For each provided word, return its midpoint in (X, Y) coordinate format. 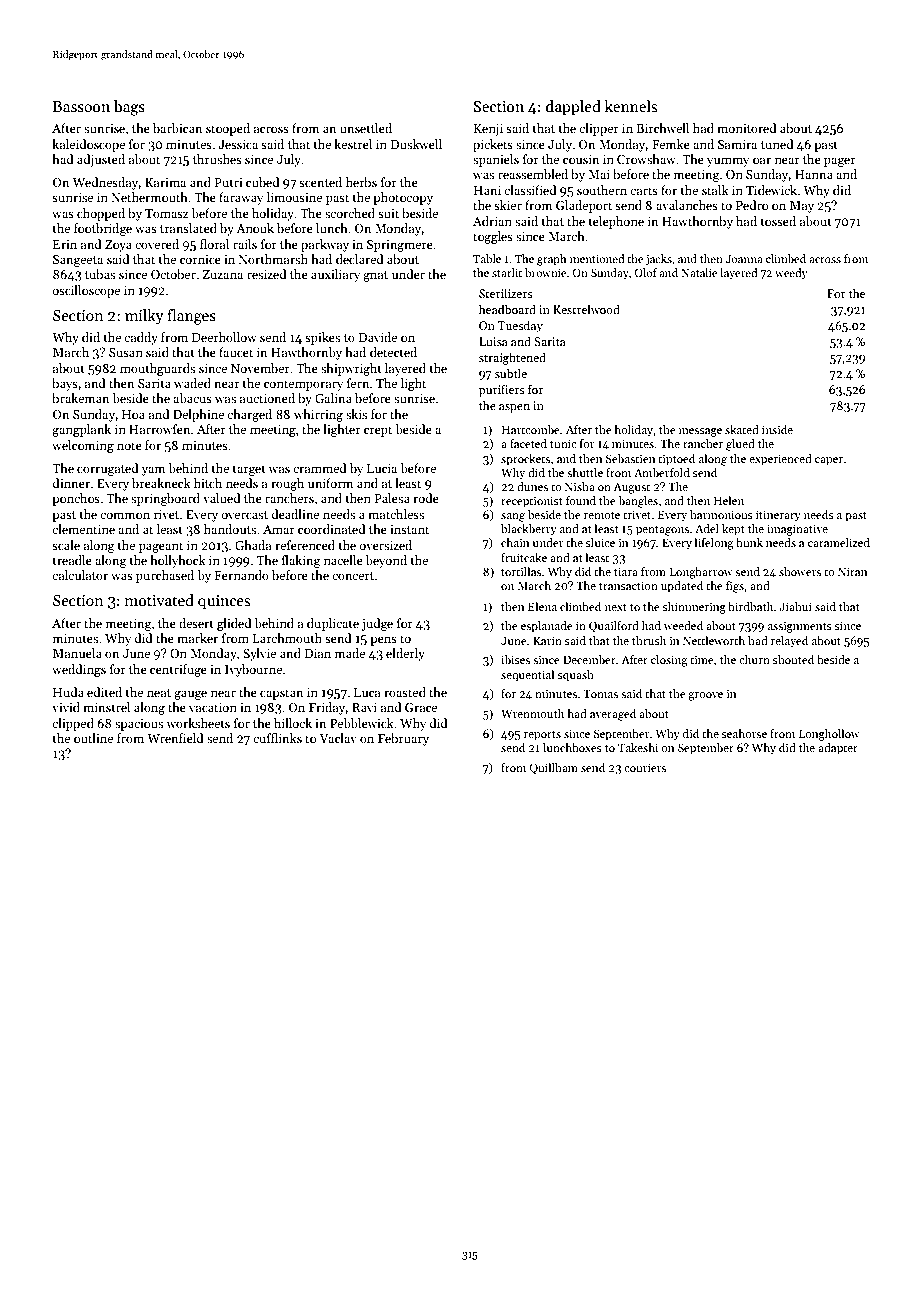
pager (840, 162)
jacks (659, 260)
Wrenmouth (532, 713)
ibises (515, 659)
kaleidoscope (88, 145)
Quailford (614, 627)
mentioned (597, 258)
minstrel (106, 707)
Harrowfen (160, 429)
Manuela (77, 653)
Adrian (492, 221)
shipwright (351, 369)
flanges (191, 317)
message (700, 432)
